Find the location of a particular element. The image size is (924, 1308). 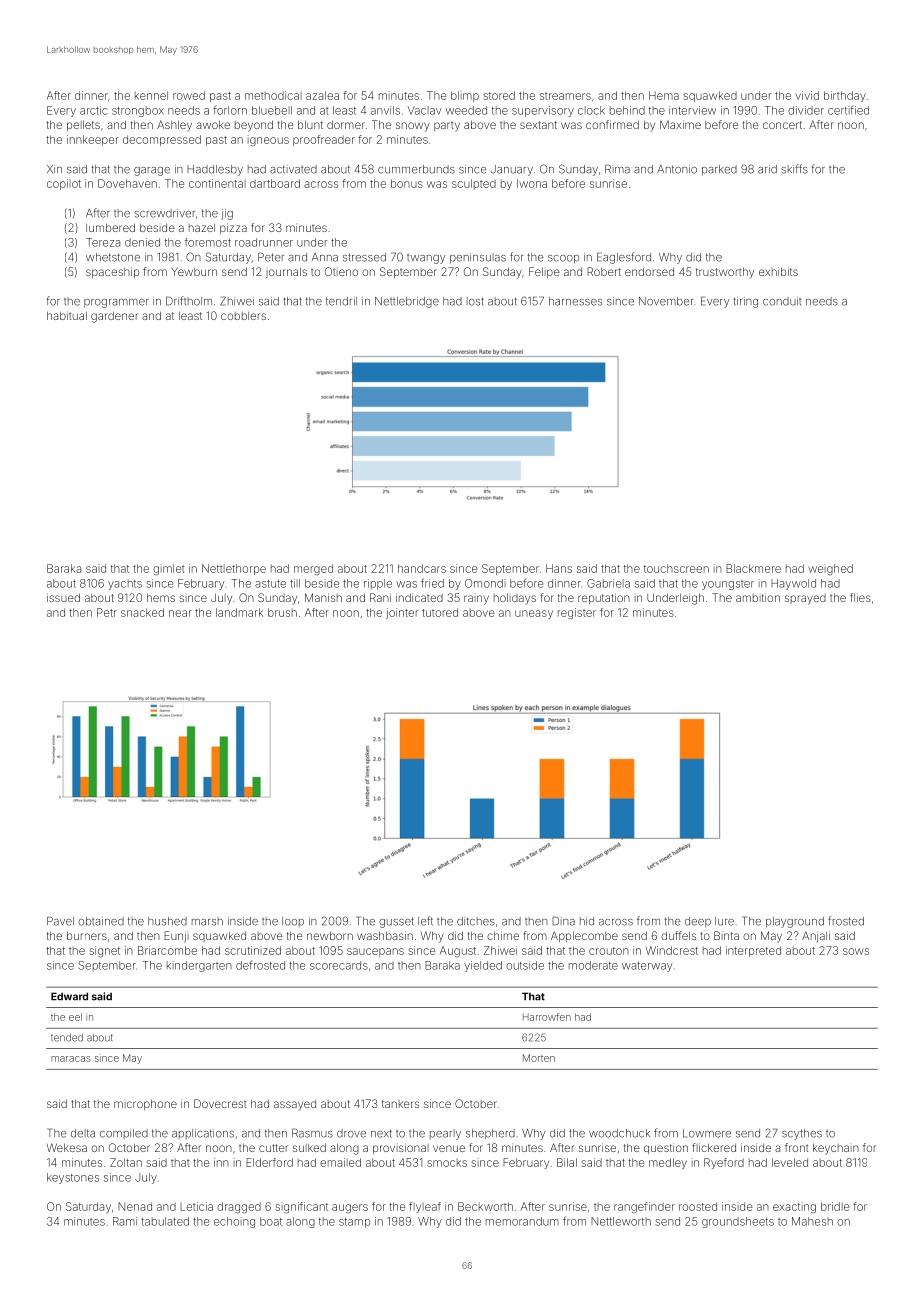

birthday is located at coordinates (845, 96).
